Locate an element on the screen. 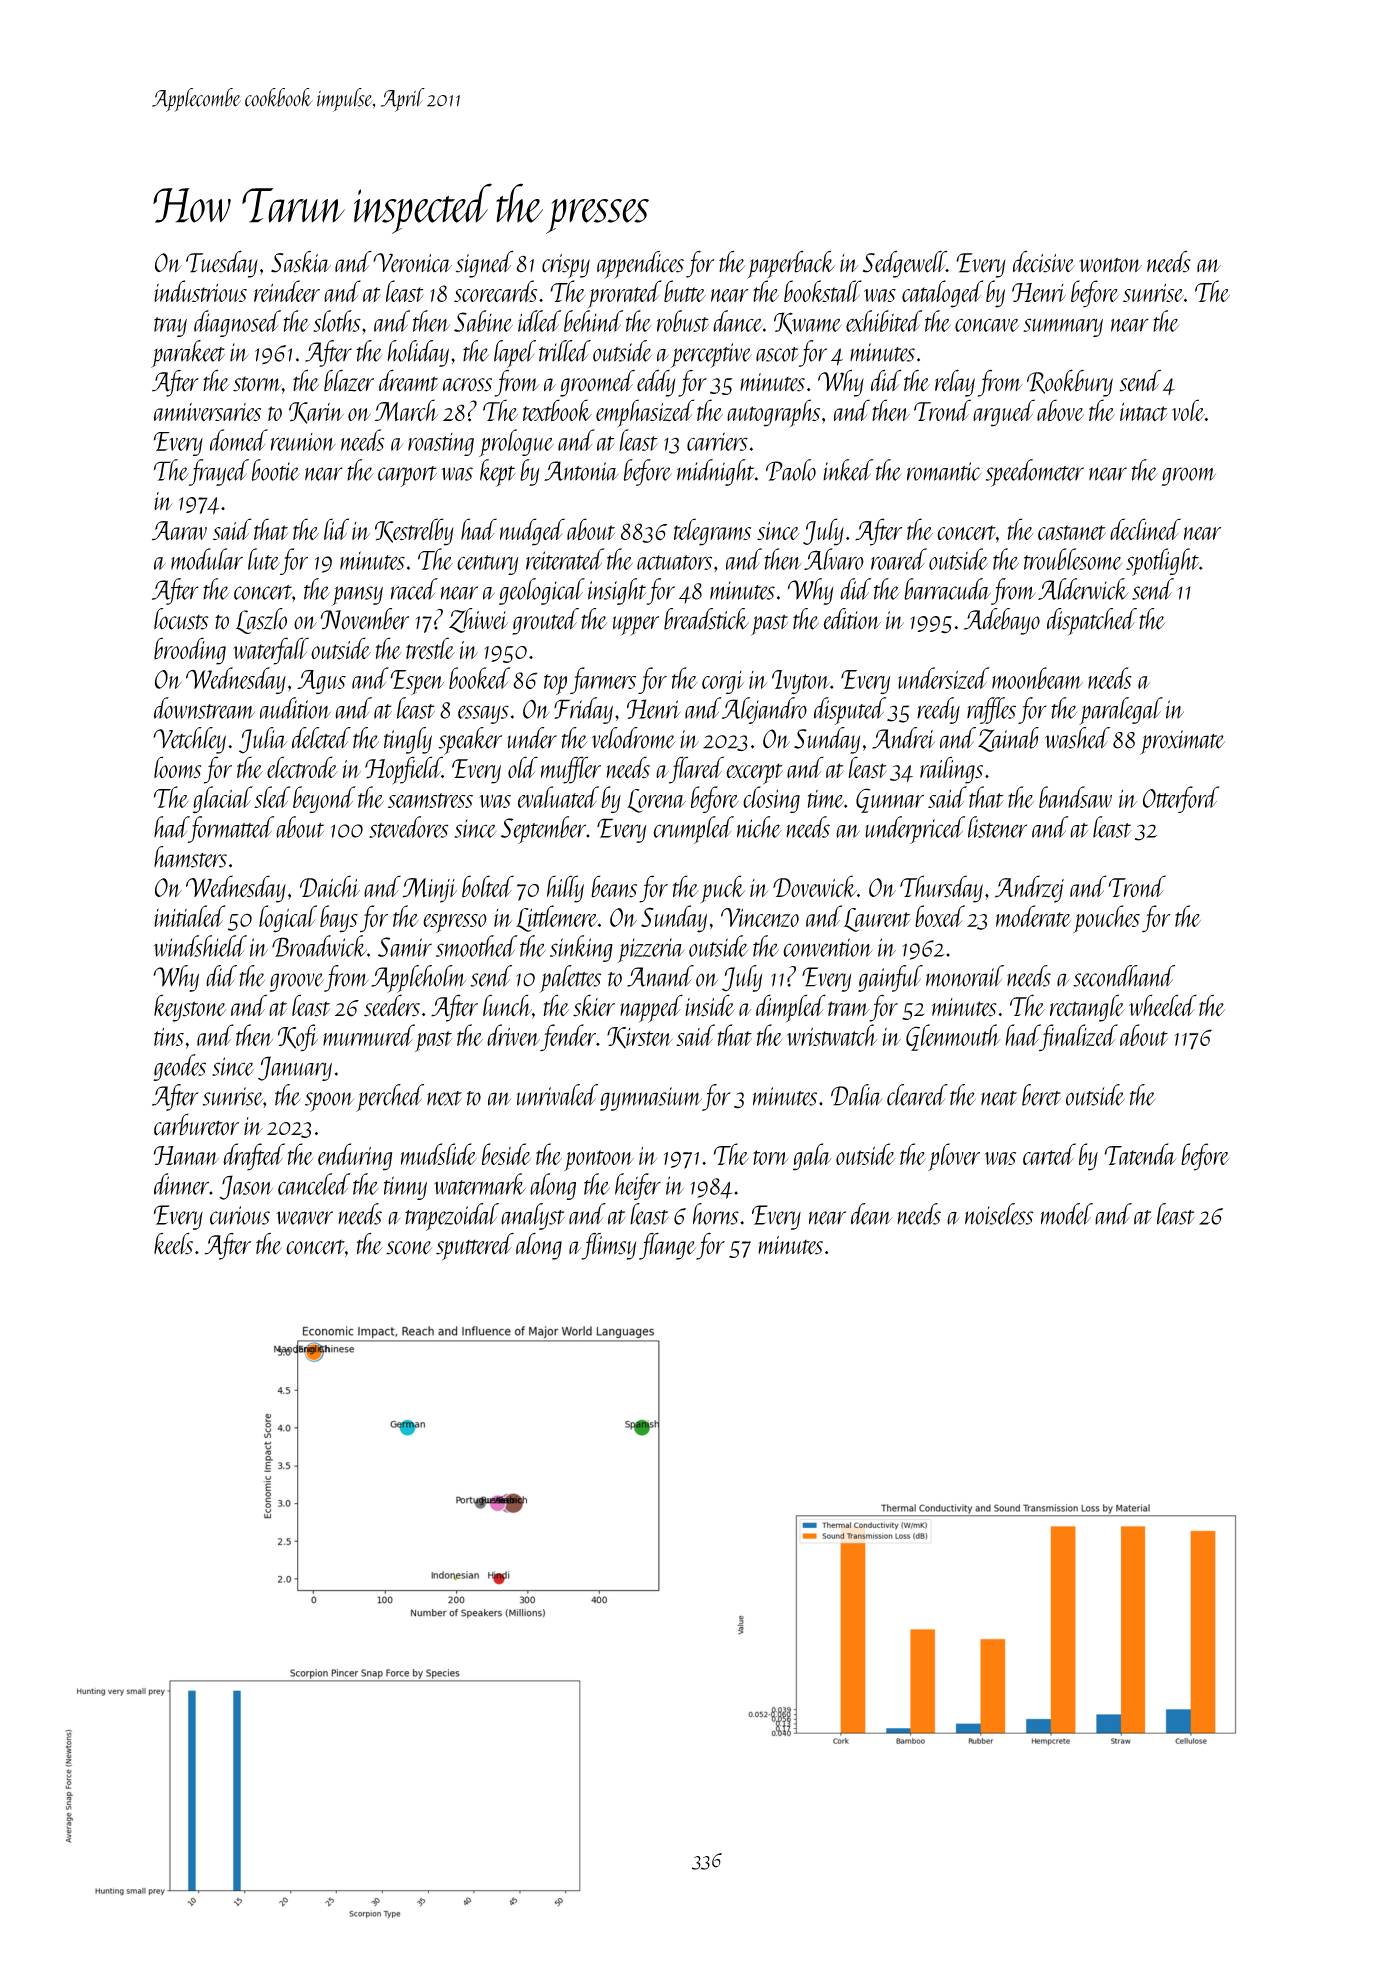 The width and height of the screenshot is (1386, 1969). Veronica is located at coordinates (412, 263).
